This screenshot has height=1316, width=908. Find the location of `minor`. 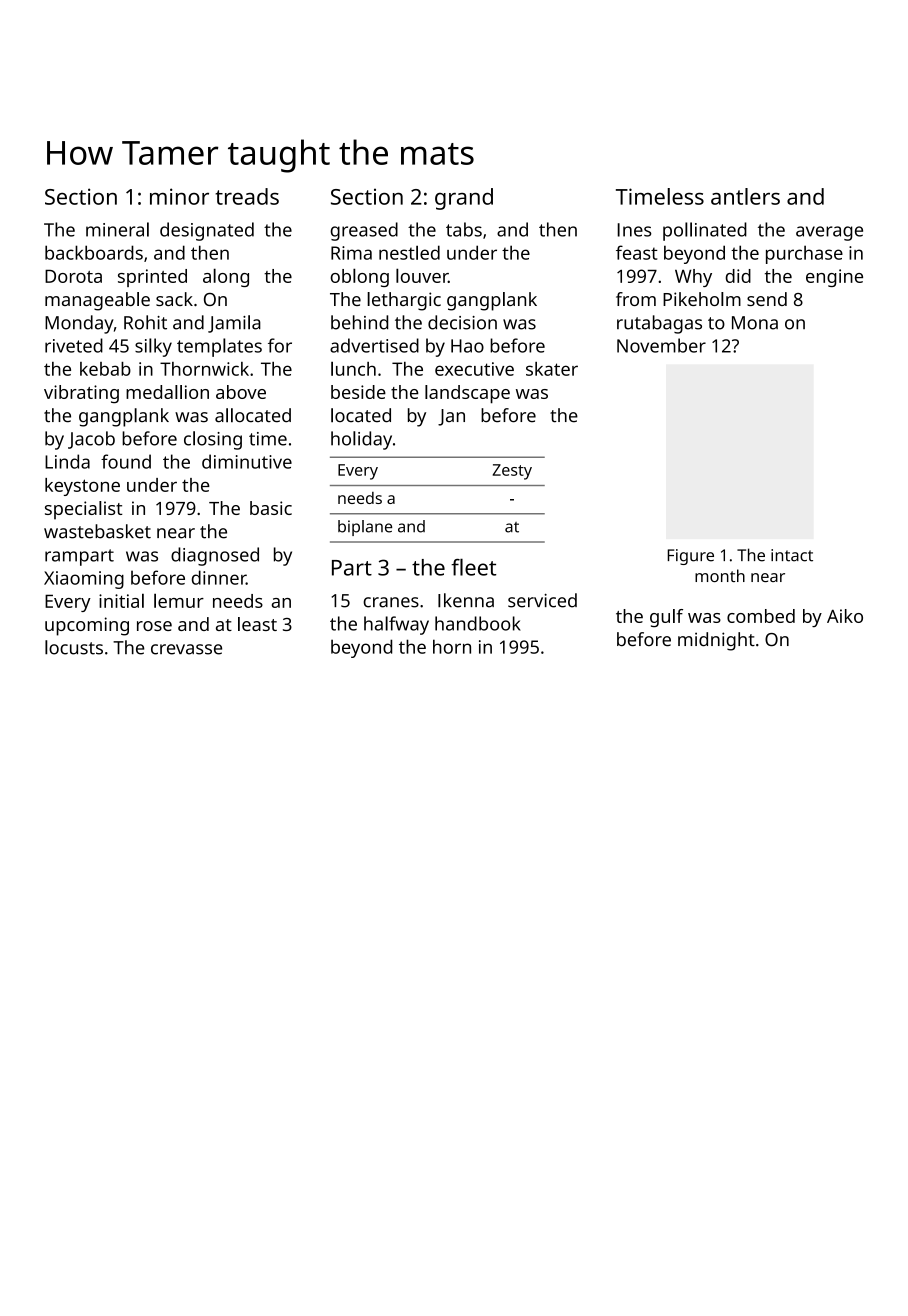

minor is located at coordinates (179, 196).
